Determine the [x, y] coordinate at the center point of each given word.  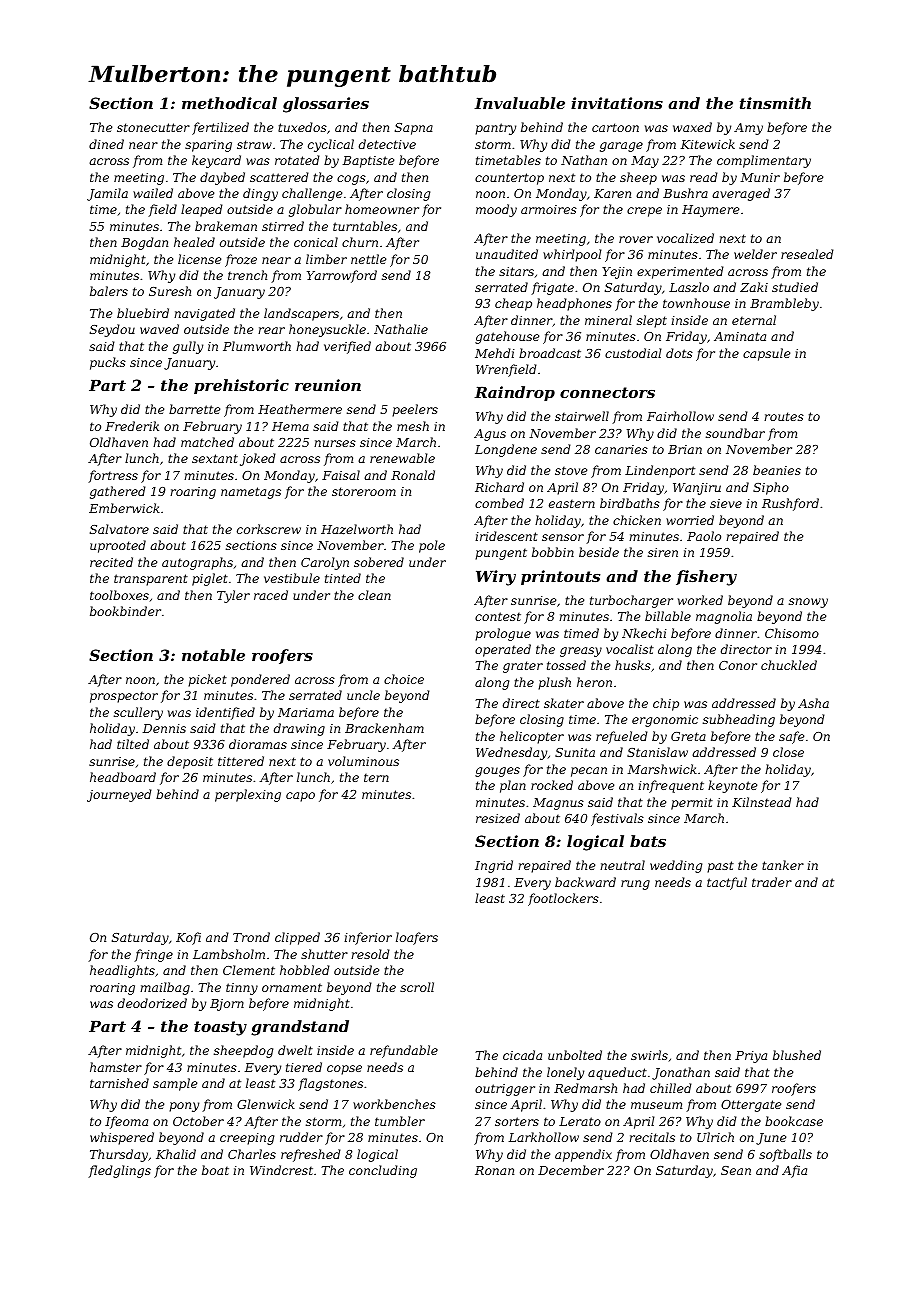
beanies [777, 470]
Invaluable [519, 103]
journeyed [119, 795]
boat [215, 1170]
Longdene [506, 450]
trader [772, 882]
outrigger [505, 1090]
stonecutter [153, 127]
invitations [617, 103]
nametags [251, 493]
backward [585, 882]
